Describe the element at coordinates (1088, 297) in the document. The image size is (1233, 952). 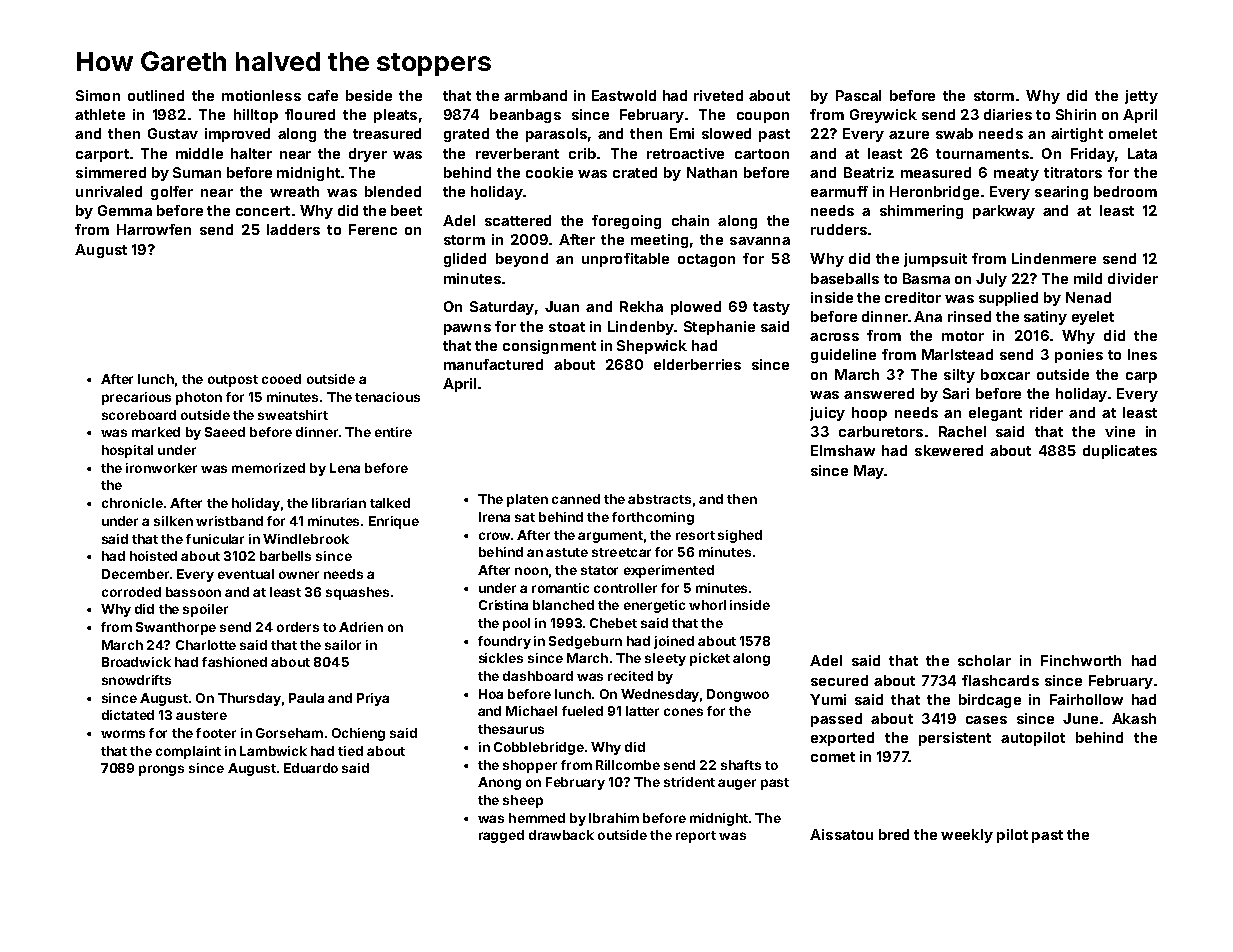
I see `Nenad` at that location.
